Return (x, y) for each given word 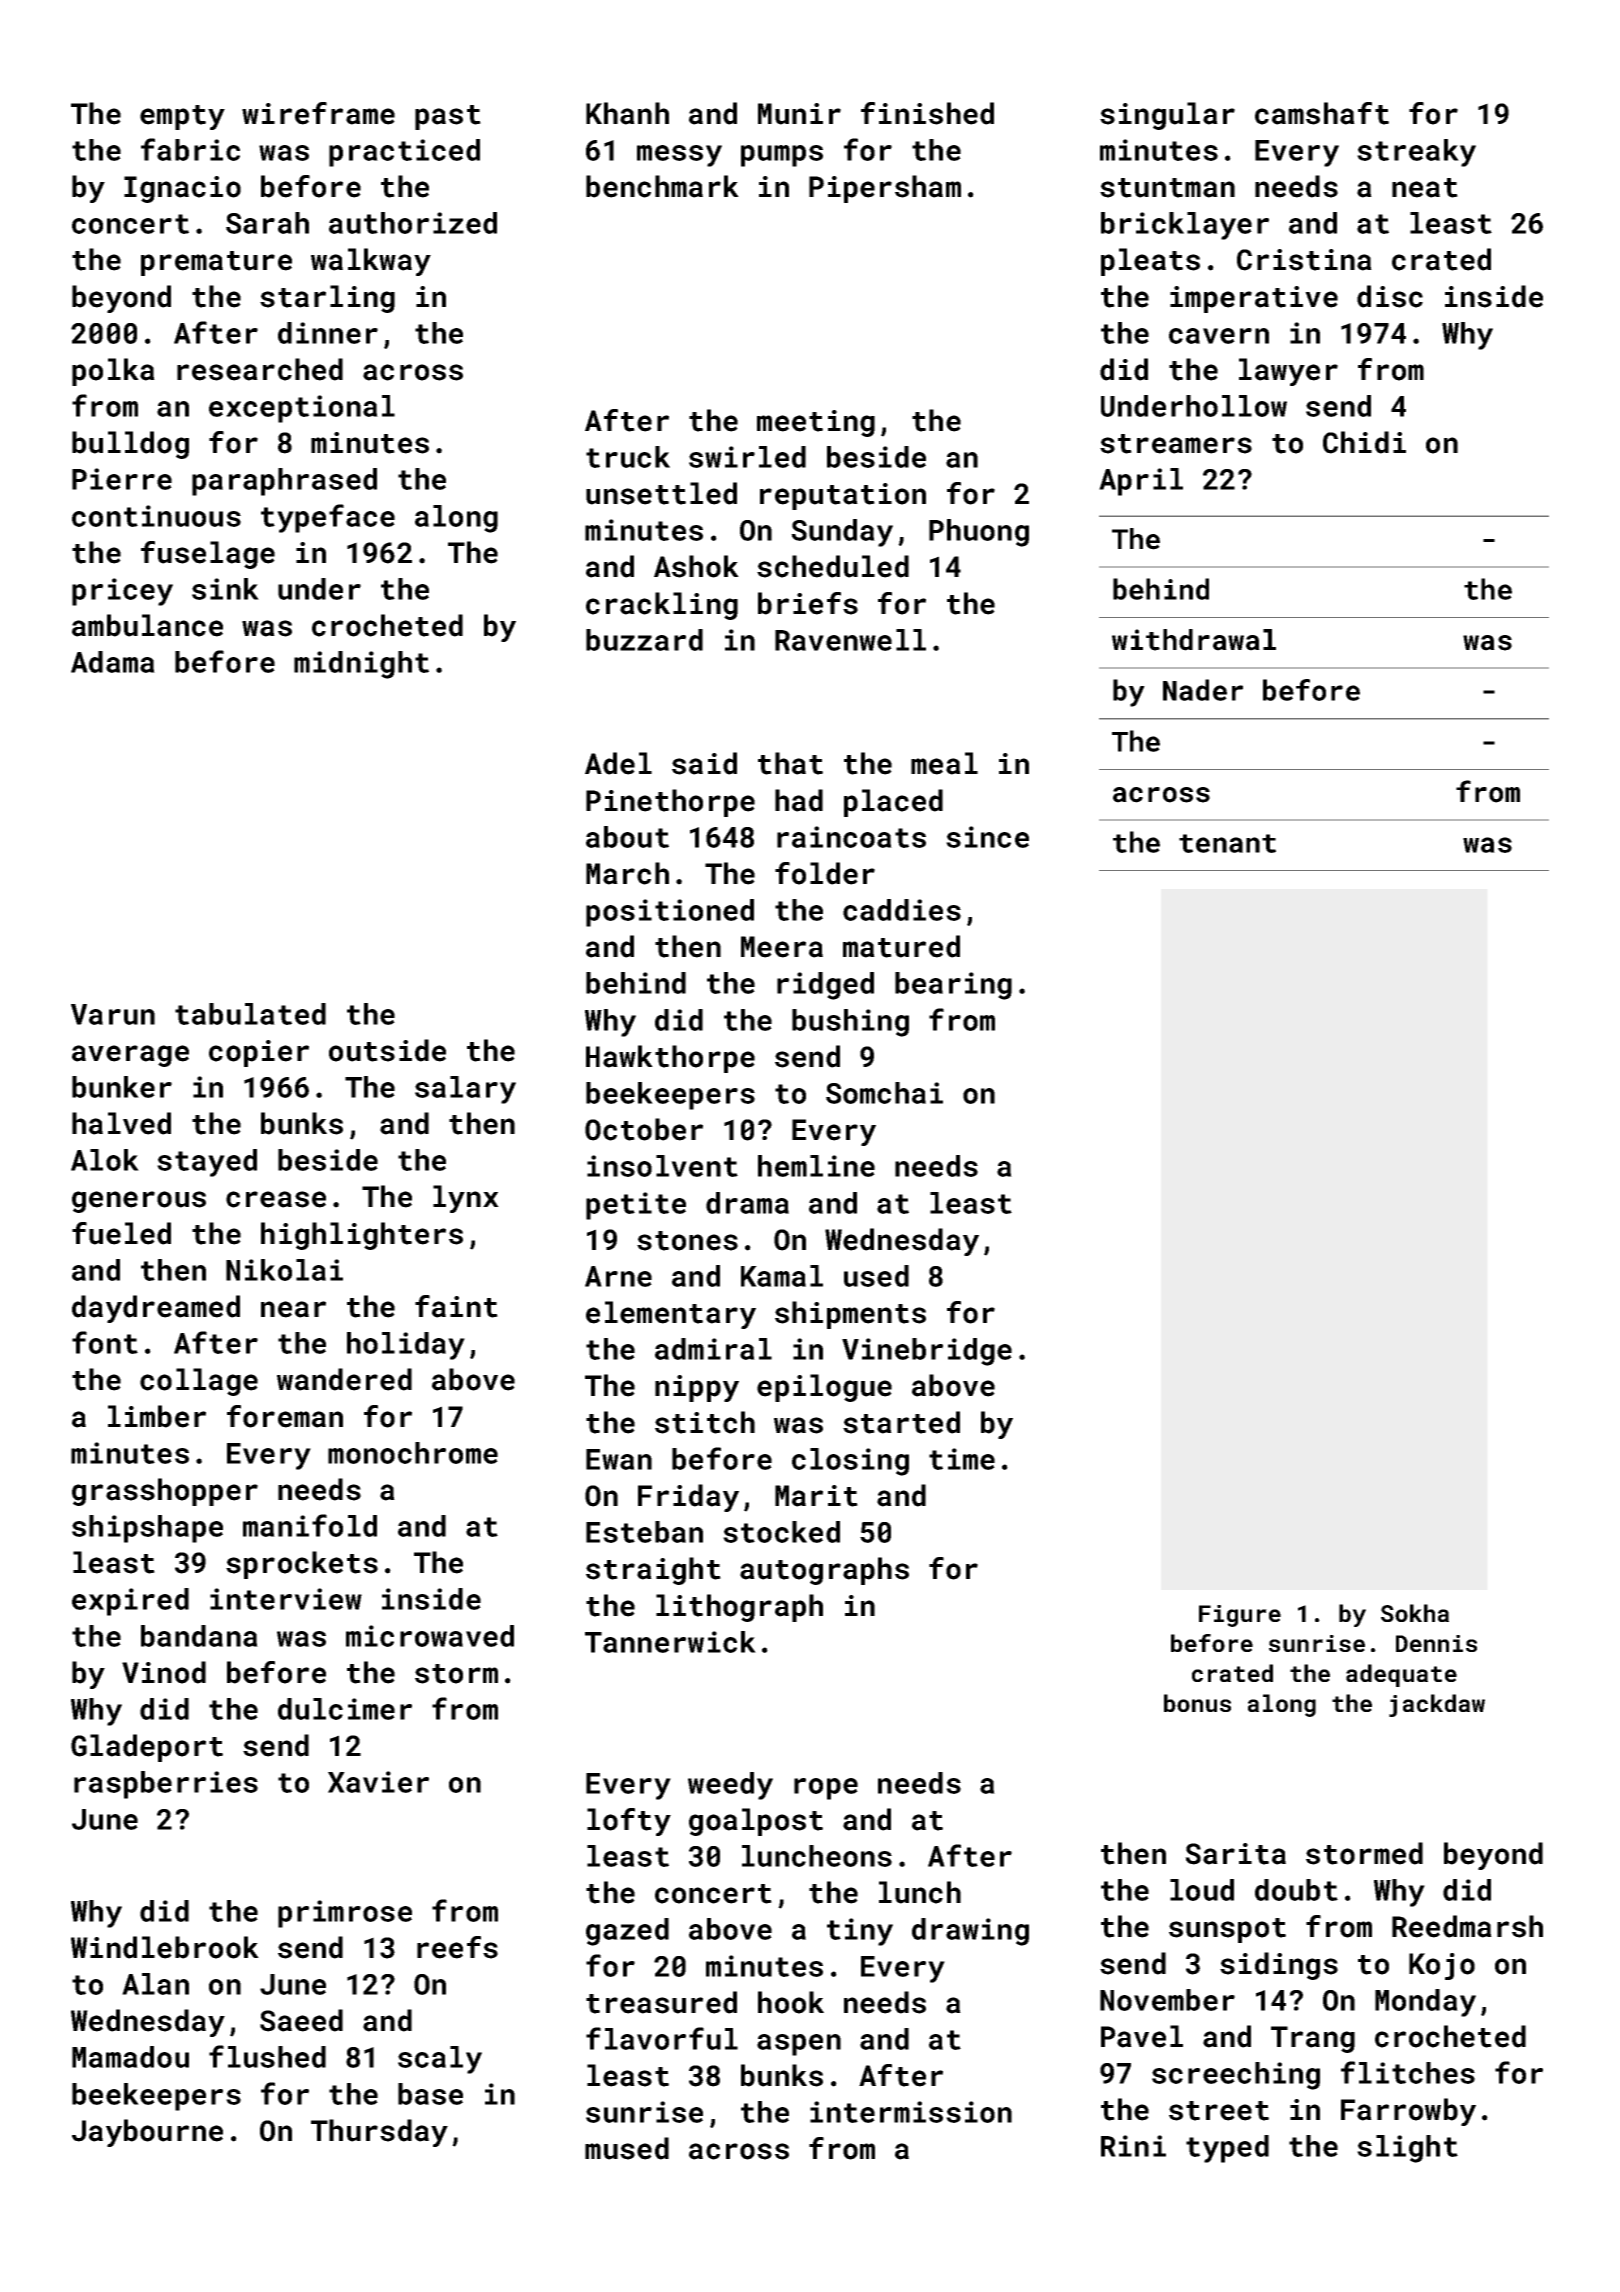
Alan (155, 1984)
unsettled (661, 493)
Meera (782, 947)
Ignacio (182, 189)
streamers (1176, 444)
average (130, 1056)
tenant (1227, 843)
